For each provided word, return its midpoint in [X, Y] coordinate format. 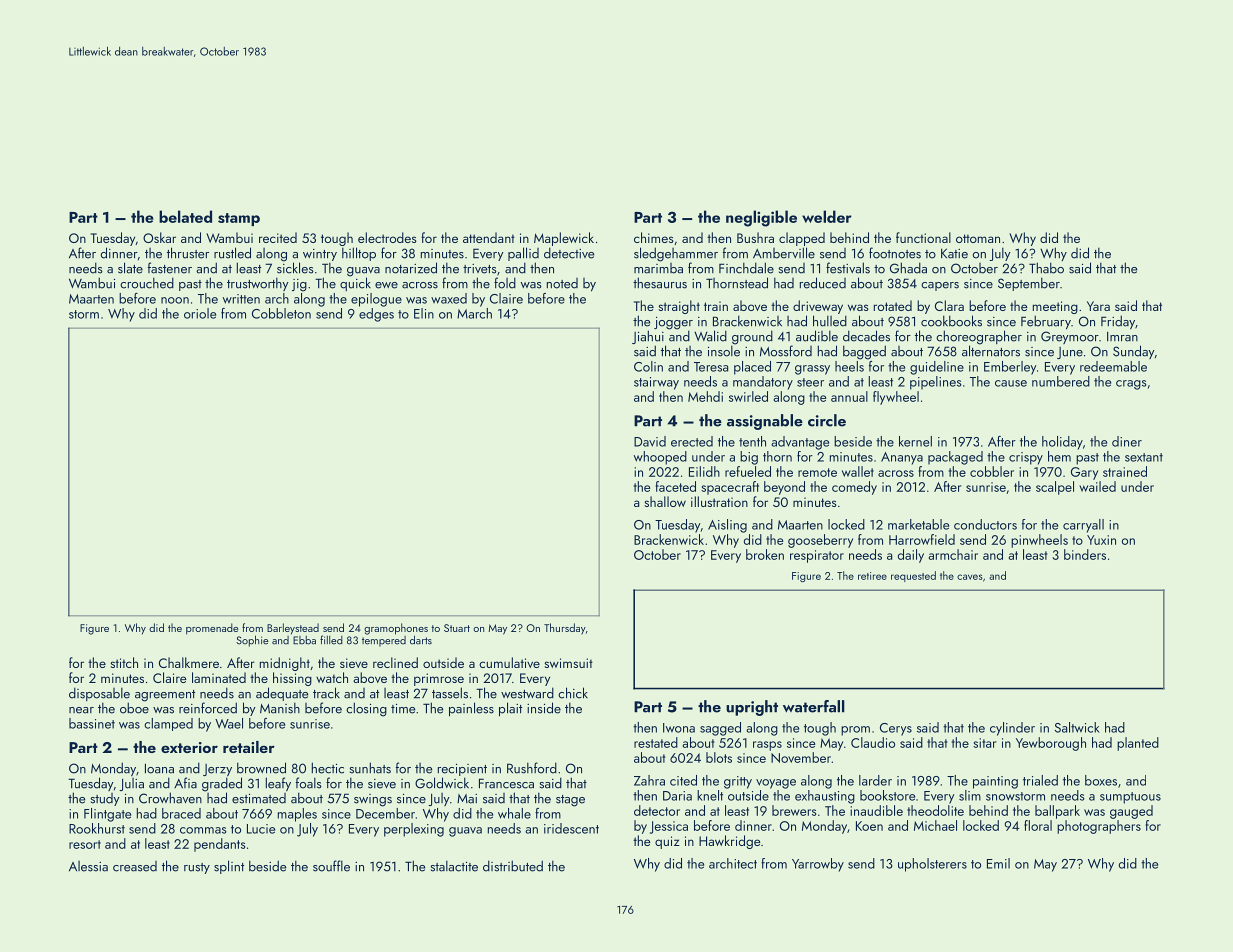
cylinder [1012, 729]
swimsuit [568, 663]
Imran [1122, 336]
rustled [232, 253]
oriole [200, 313]
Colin [648, 366]
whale [514, 813]
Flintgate [107, 815]
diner [1127, 441]
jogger [673, 323]
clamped [168, 724]
